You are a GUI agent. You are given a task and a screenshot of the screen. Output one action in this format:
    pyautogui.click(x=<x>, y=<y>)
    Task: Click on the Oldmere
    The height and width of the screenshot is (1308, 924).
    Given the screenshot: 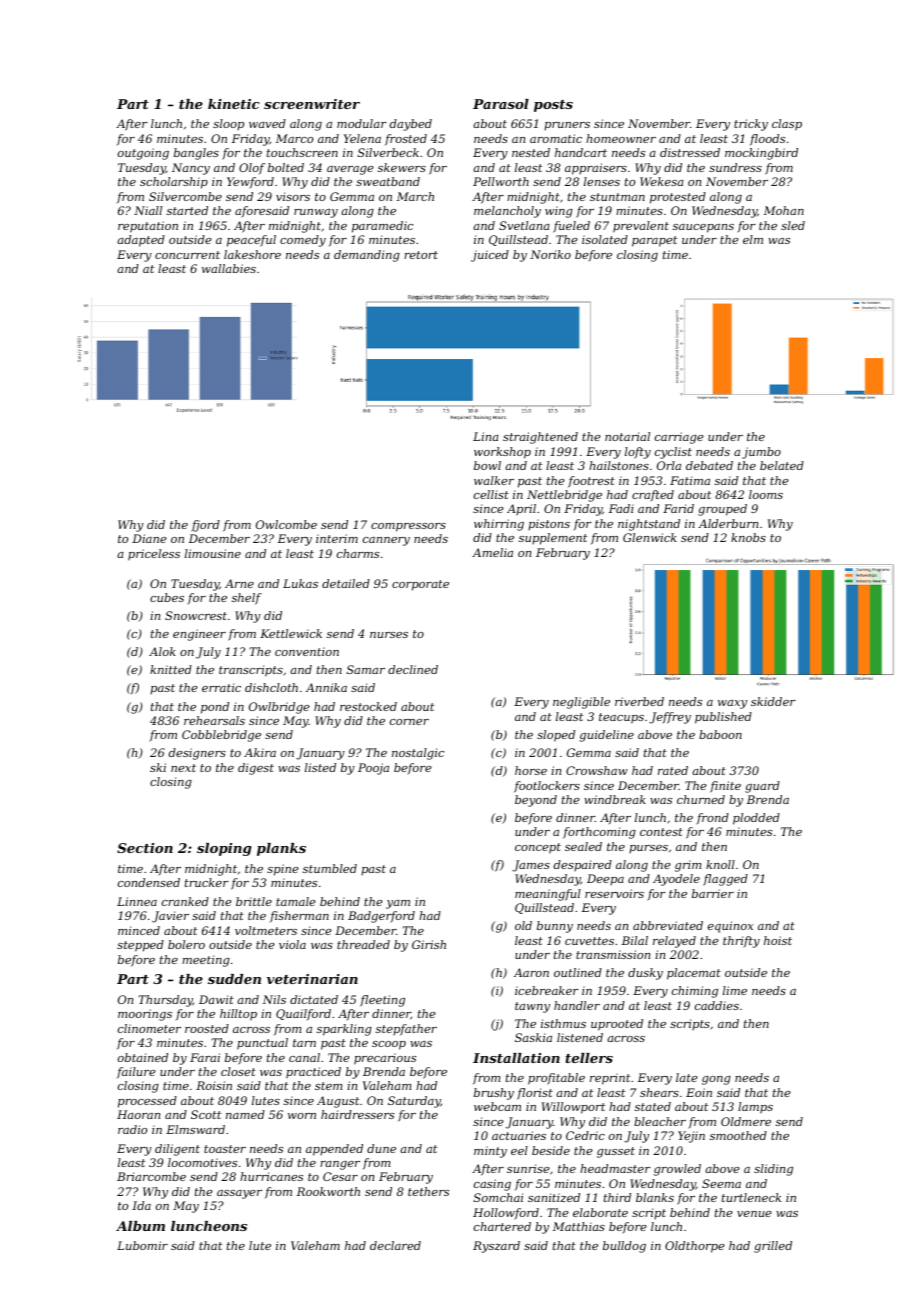 What is the action you would take?
    pyautogui.click(x=746, y=1121)
